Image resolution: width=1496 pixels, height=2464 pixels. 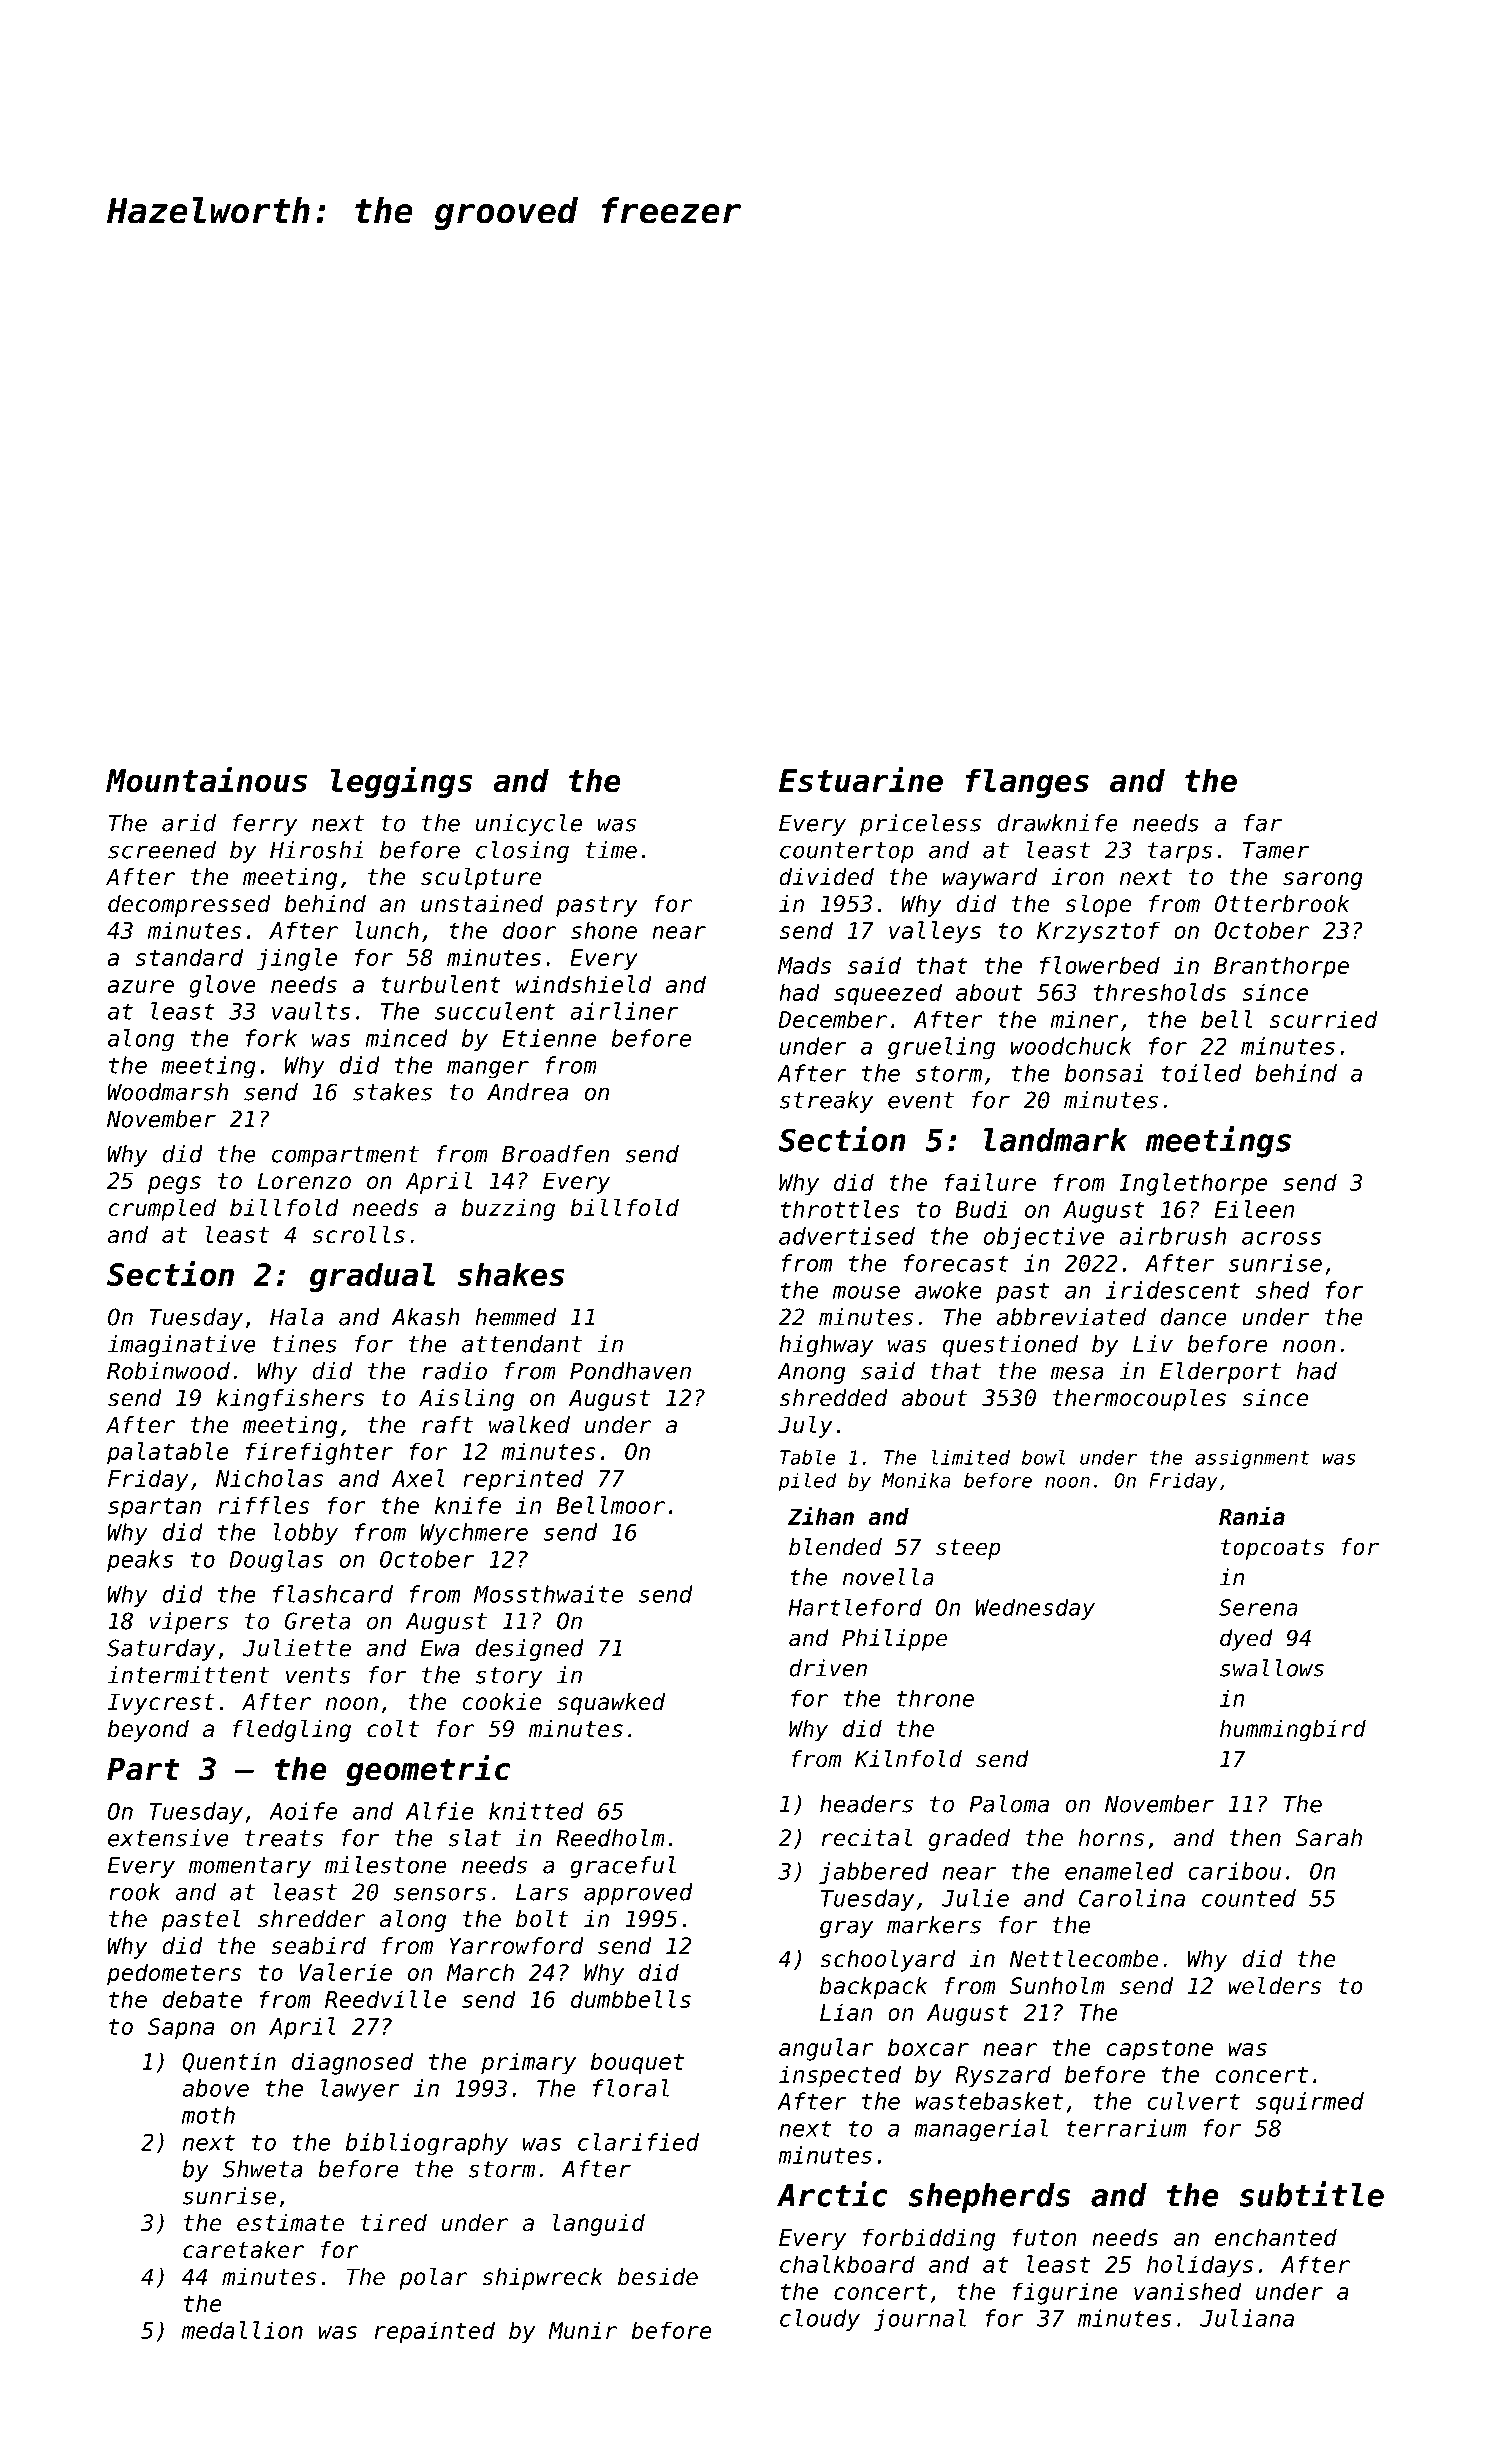 I want to click on Estuarine, so click(x=861, y=779).
